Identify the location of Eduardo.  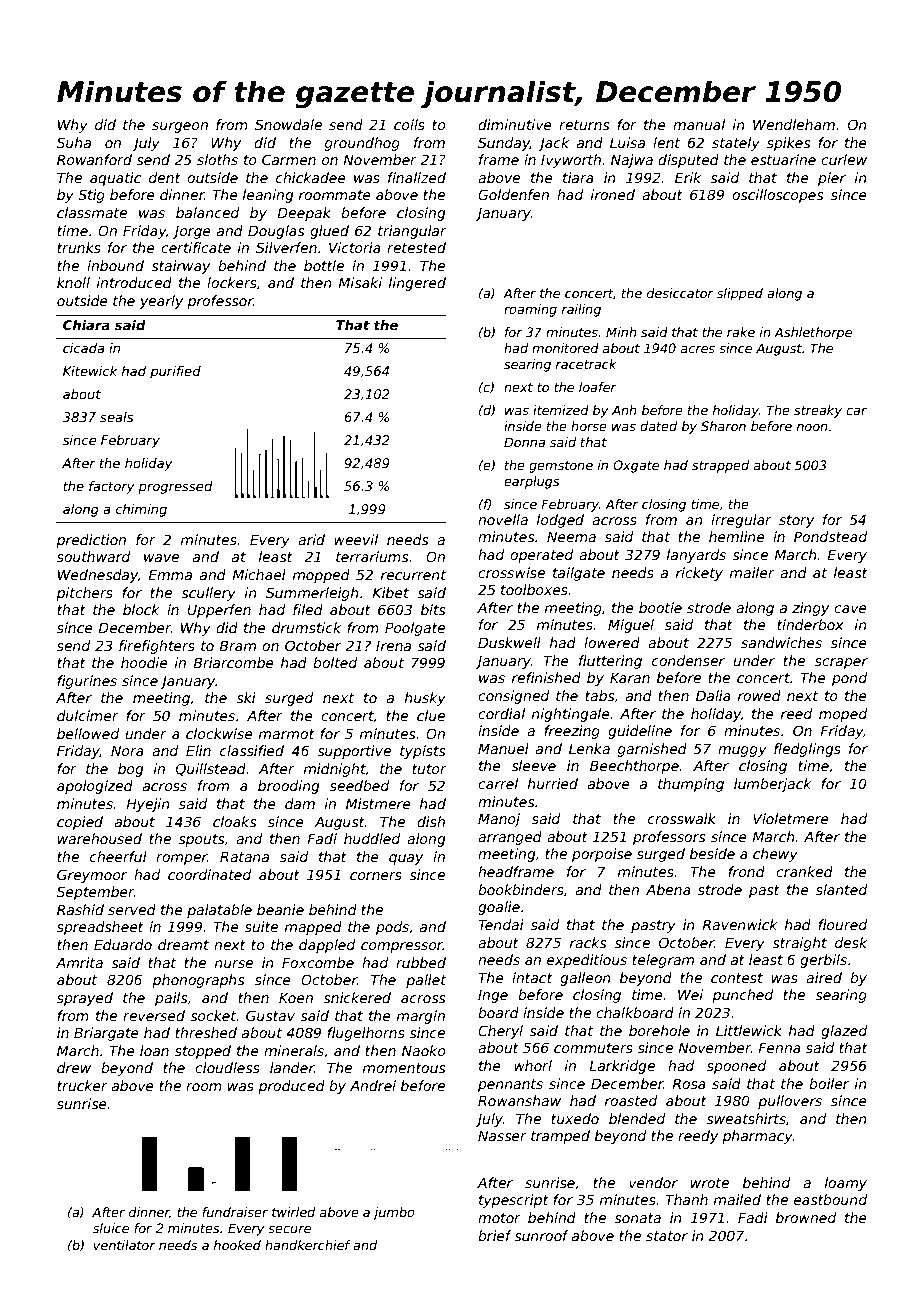
(123, 944).
